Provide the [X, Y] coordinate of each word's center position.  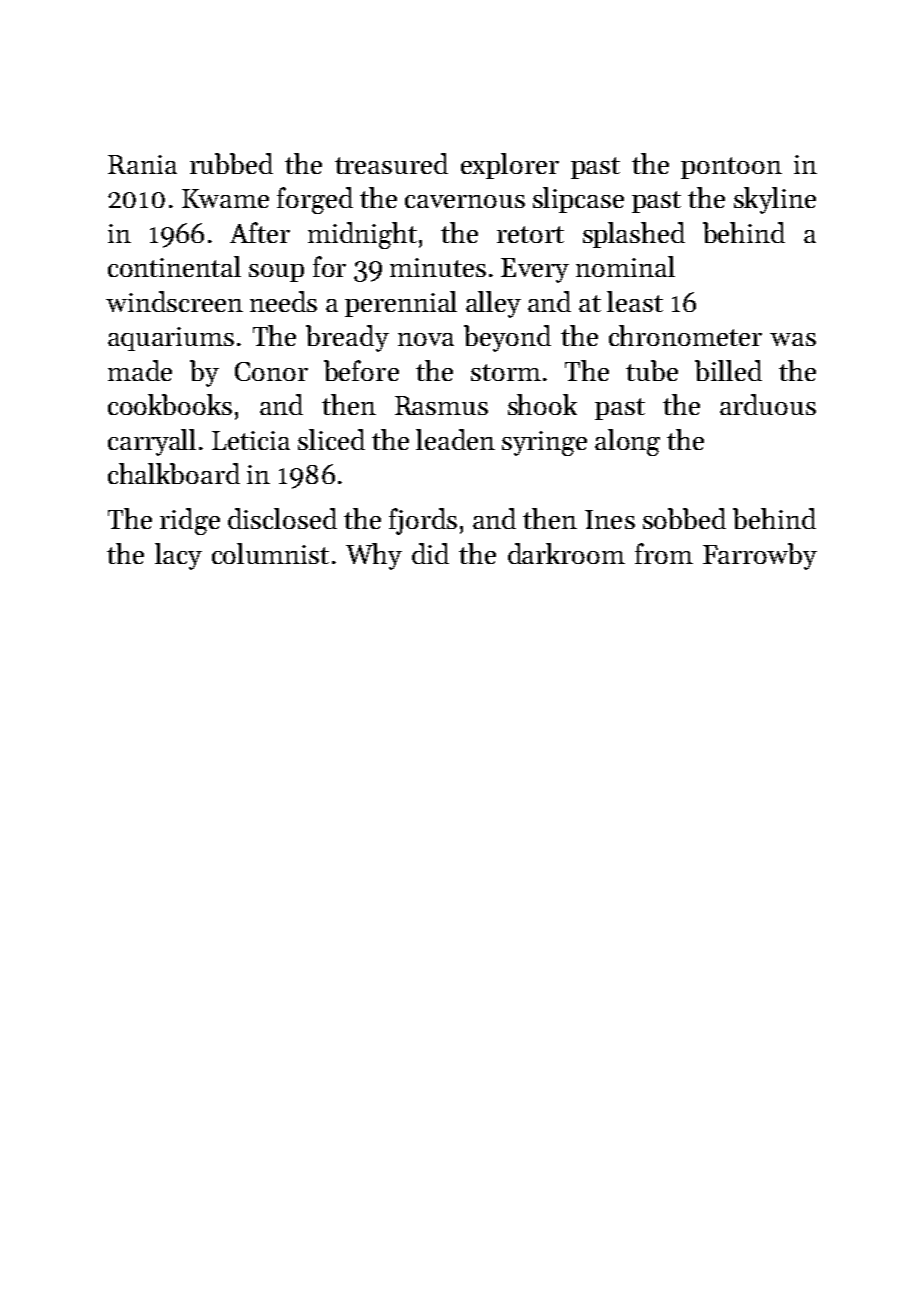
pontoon [731, 168]
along [627, 442]
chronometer [685, 335]
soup [276, 273]
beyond [507, 338]
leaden [455, 439]
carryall [152, 442]
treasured [391, 163]
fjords [423, 521]
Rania [142, 164]
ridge [190, 521]
